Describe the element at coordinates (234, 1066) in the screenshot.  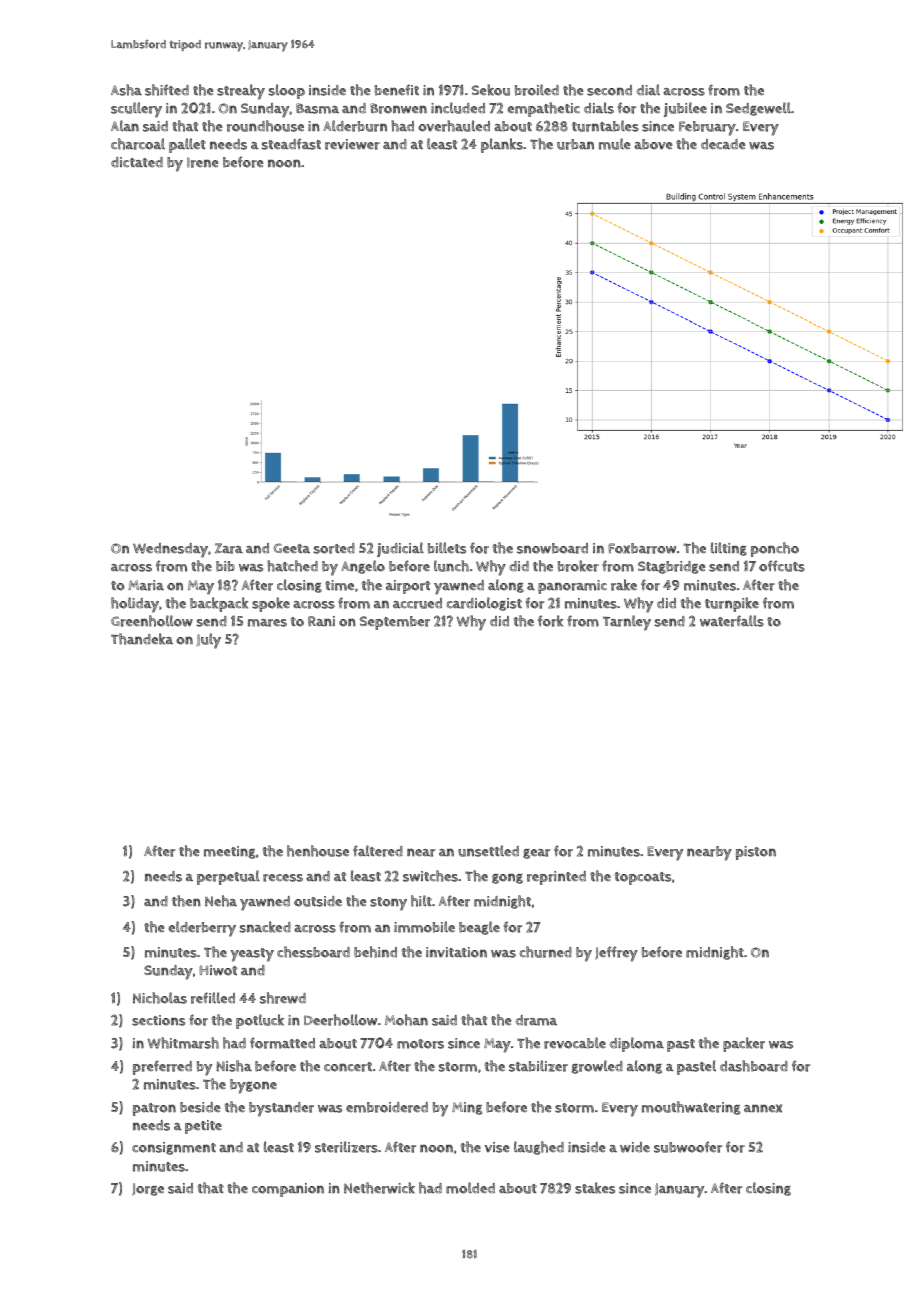
I see `Nisha` at that location.
